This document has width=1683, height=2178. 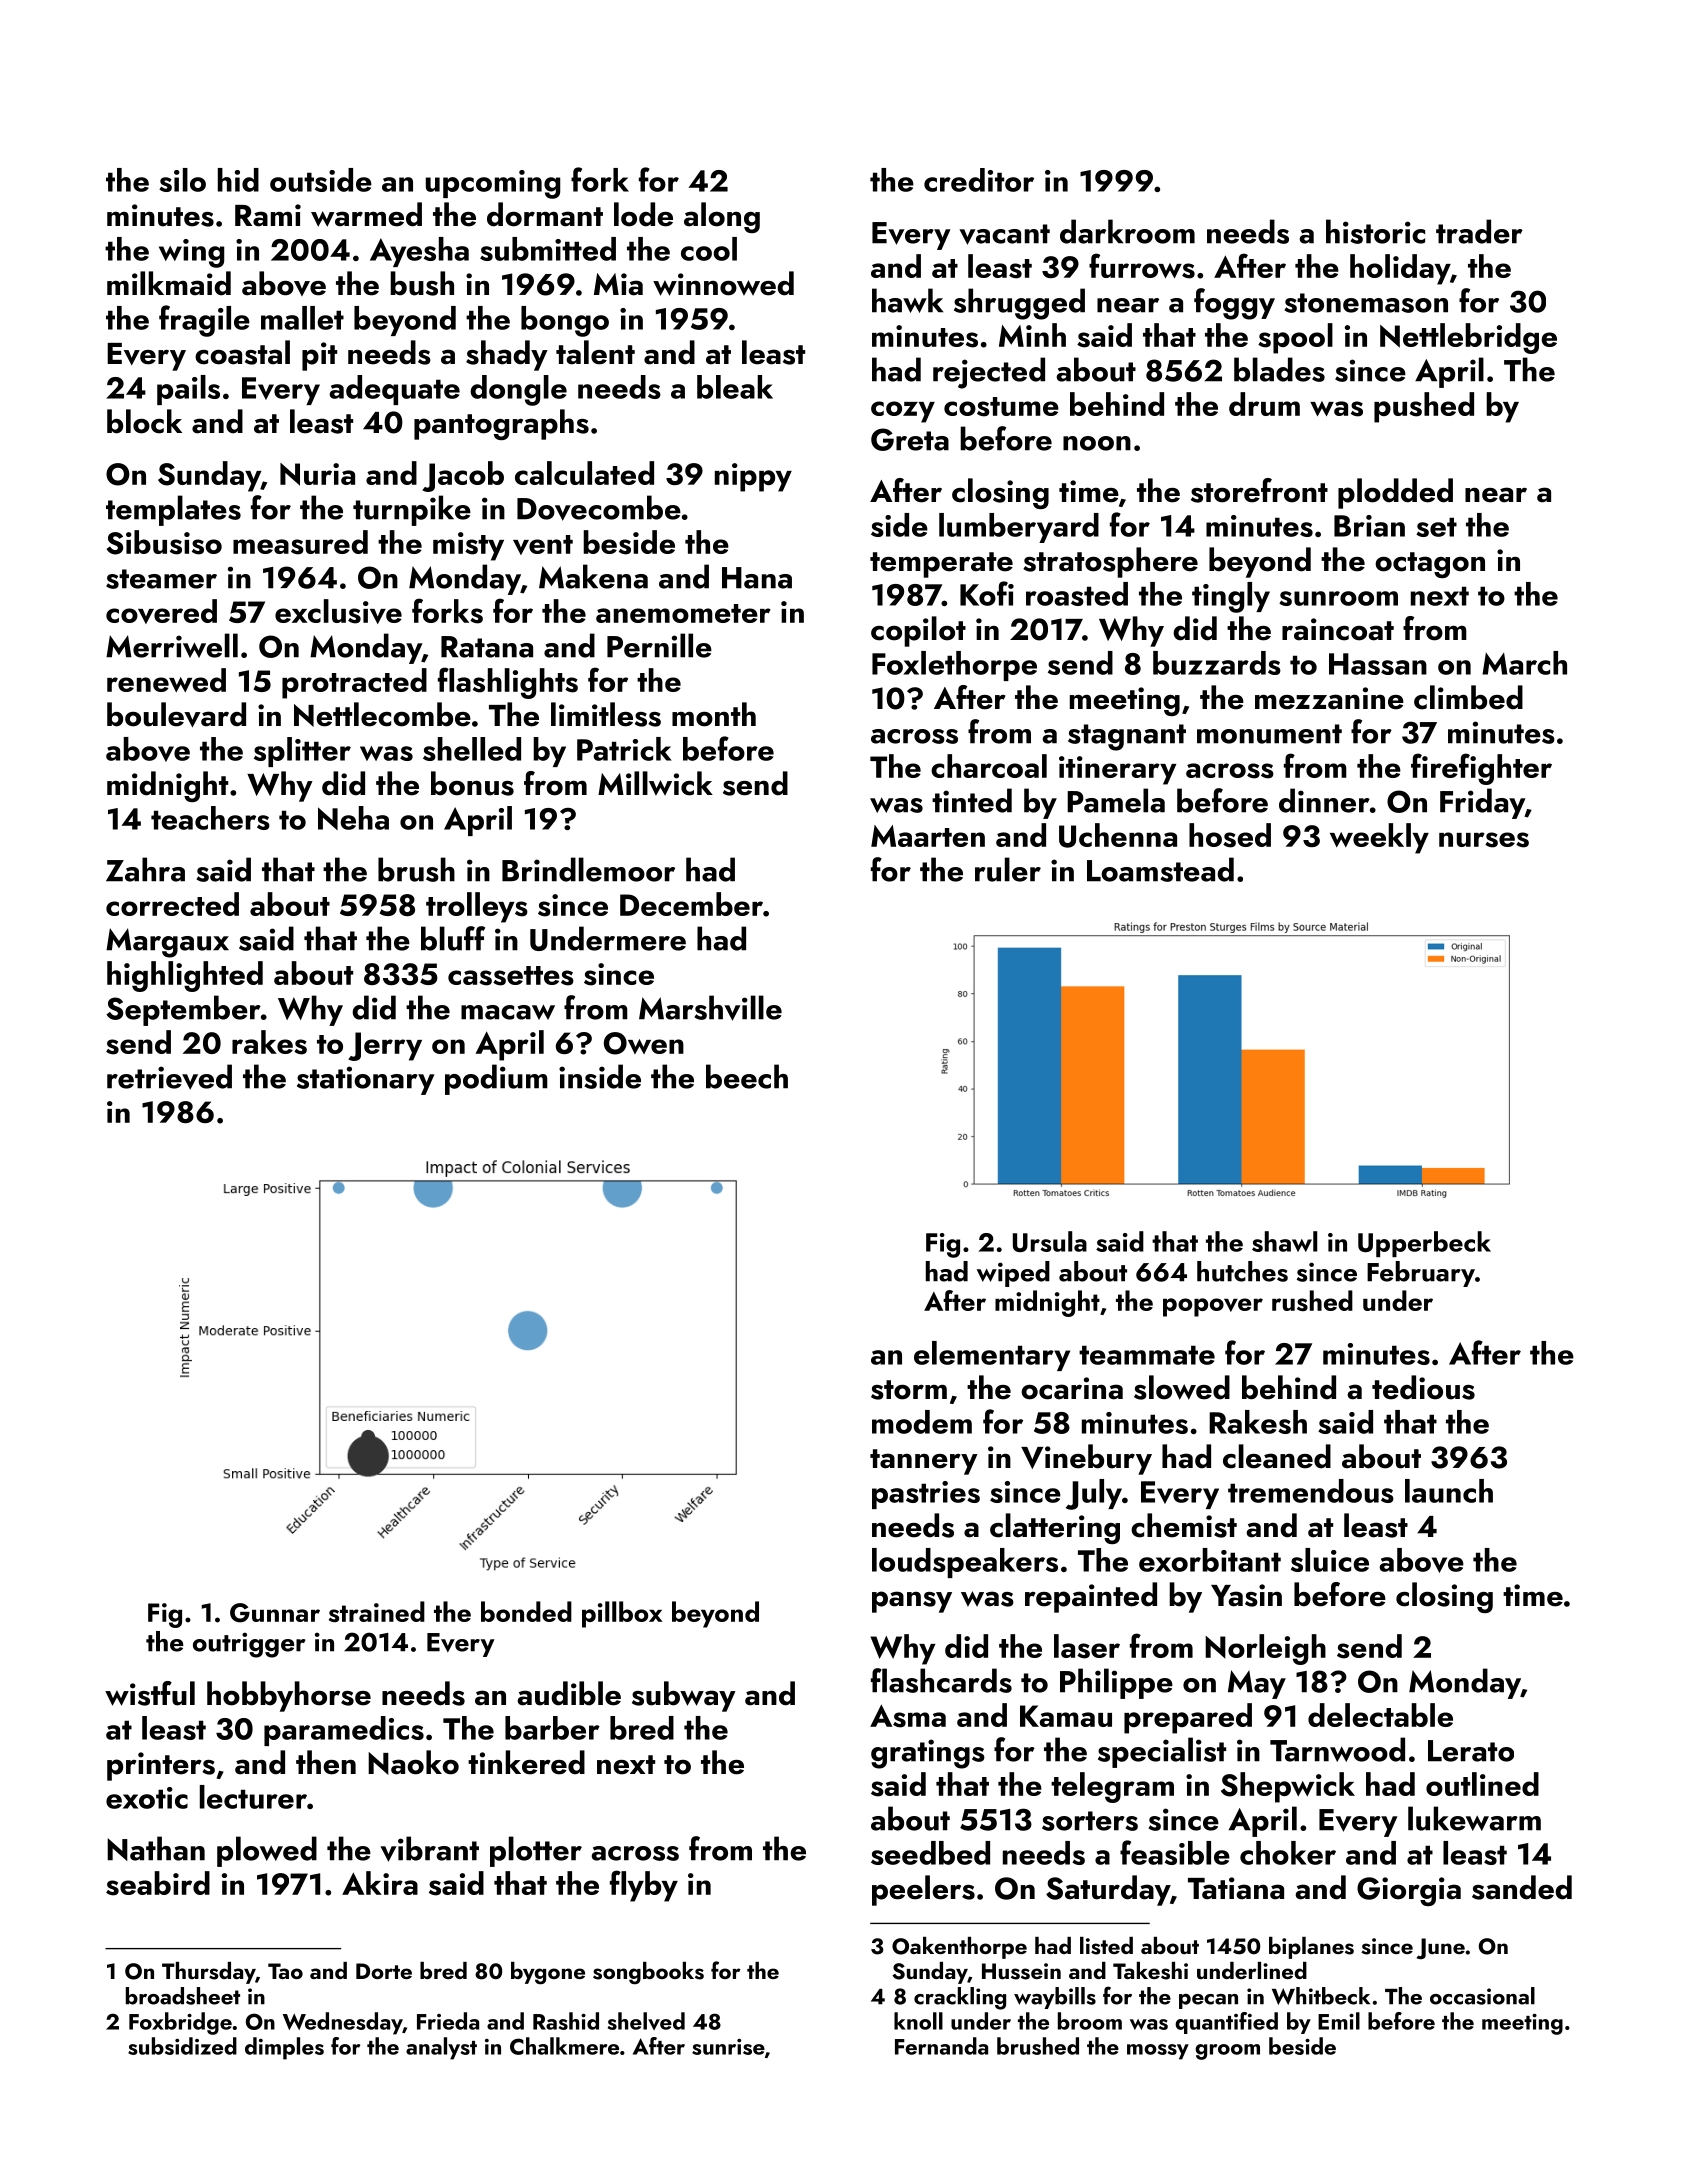 What do you see at coordinates (1375, 231) in the document?
I see `historic` at bounding box center [1375, 231].
